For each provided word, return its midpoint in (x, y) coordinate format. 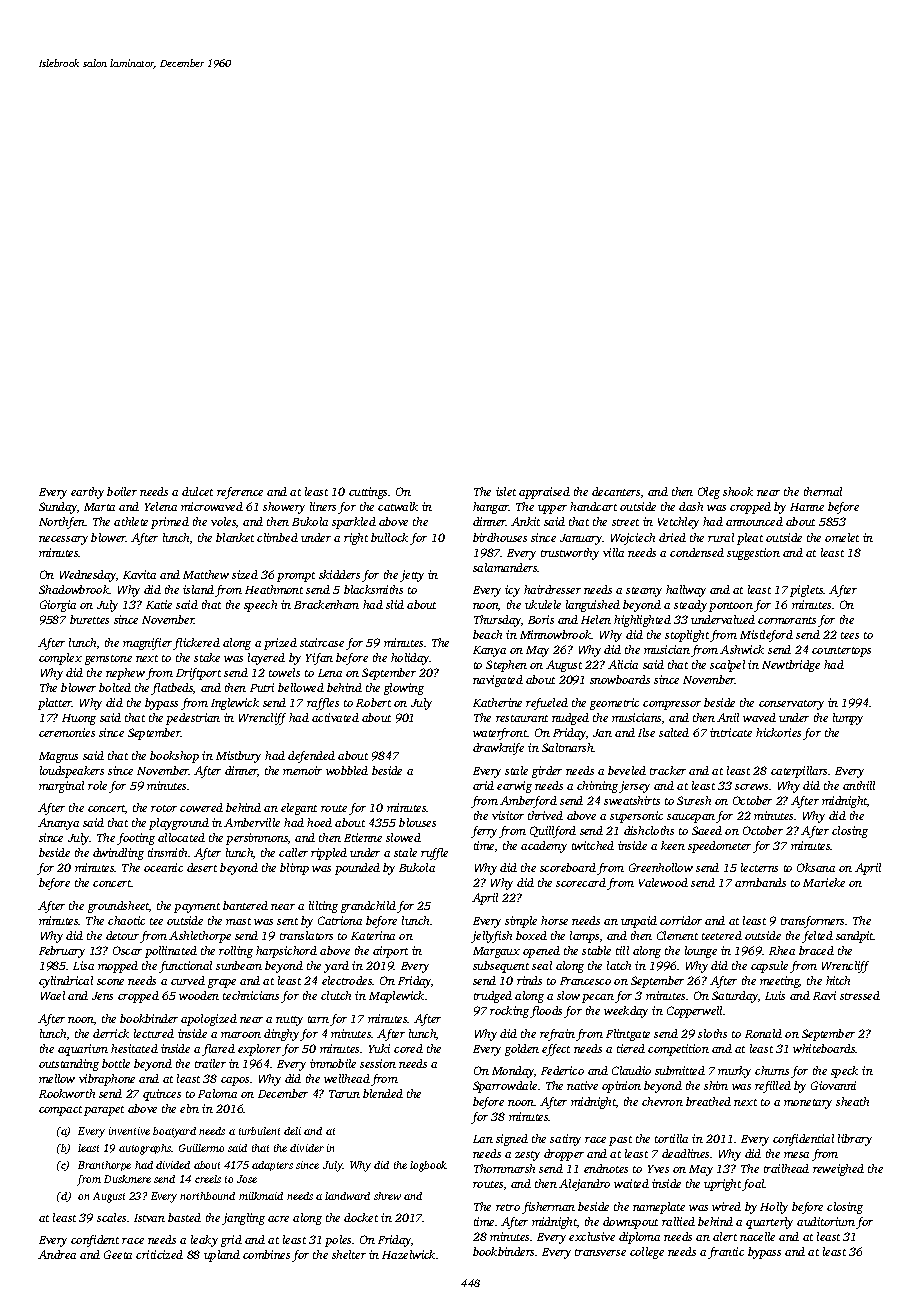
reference (240, 493)
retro (508, 1207)
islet (506, 491)
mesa (796, 1155)
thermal (823, 491)
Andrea (57, 1254)
